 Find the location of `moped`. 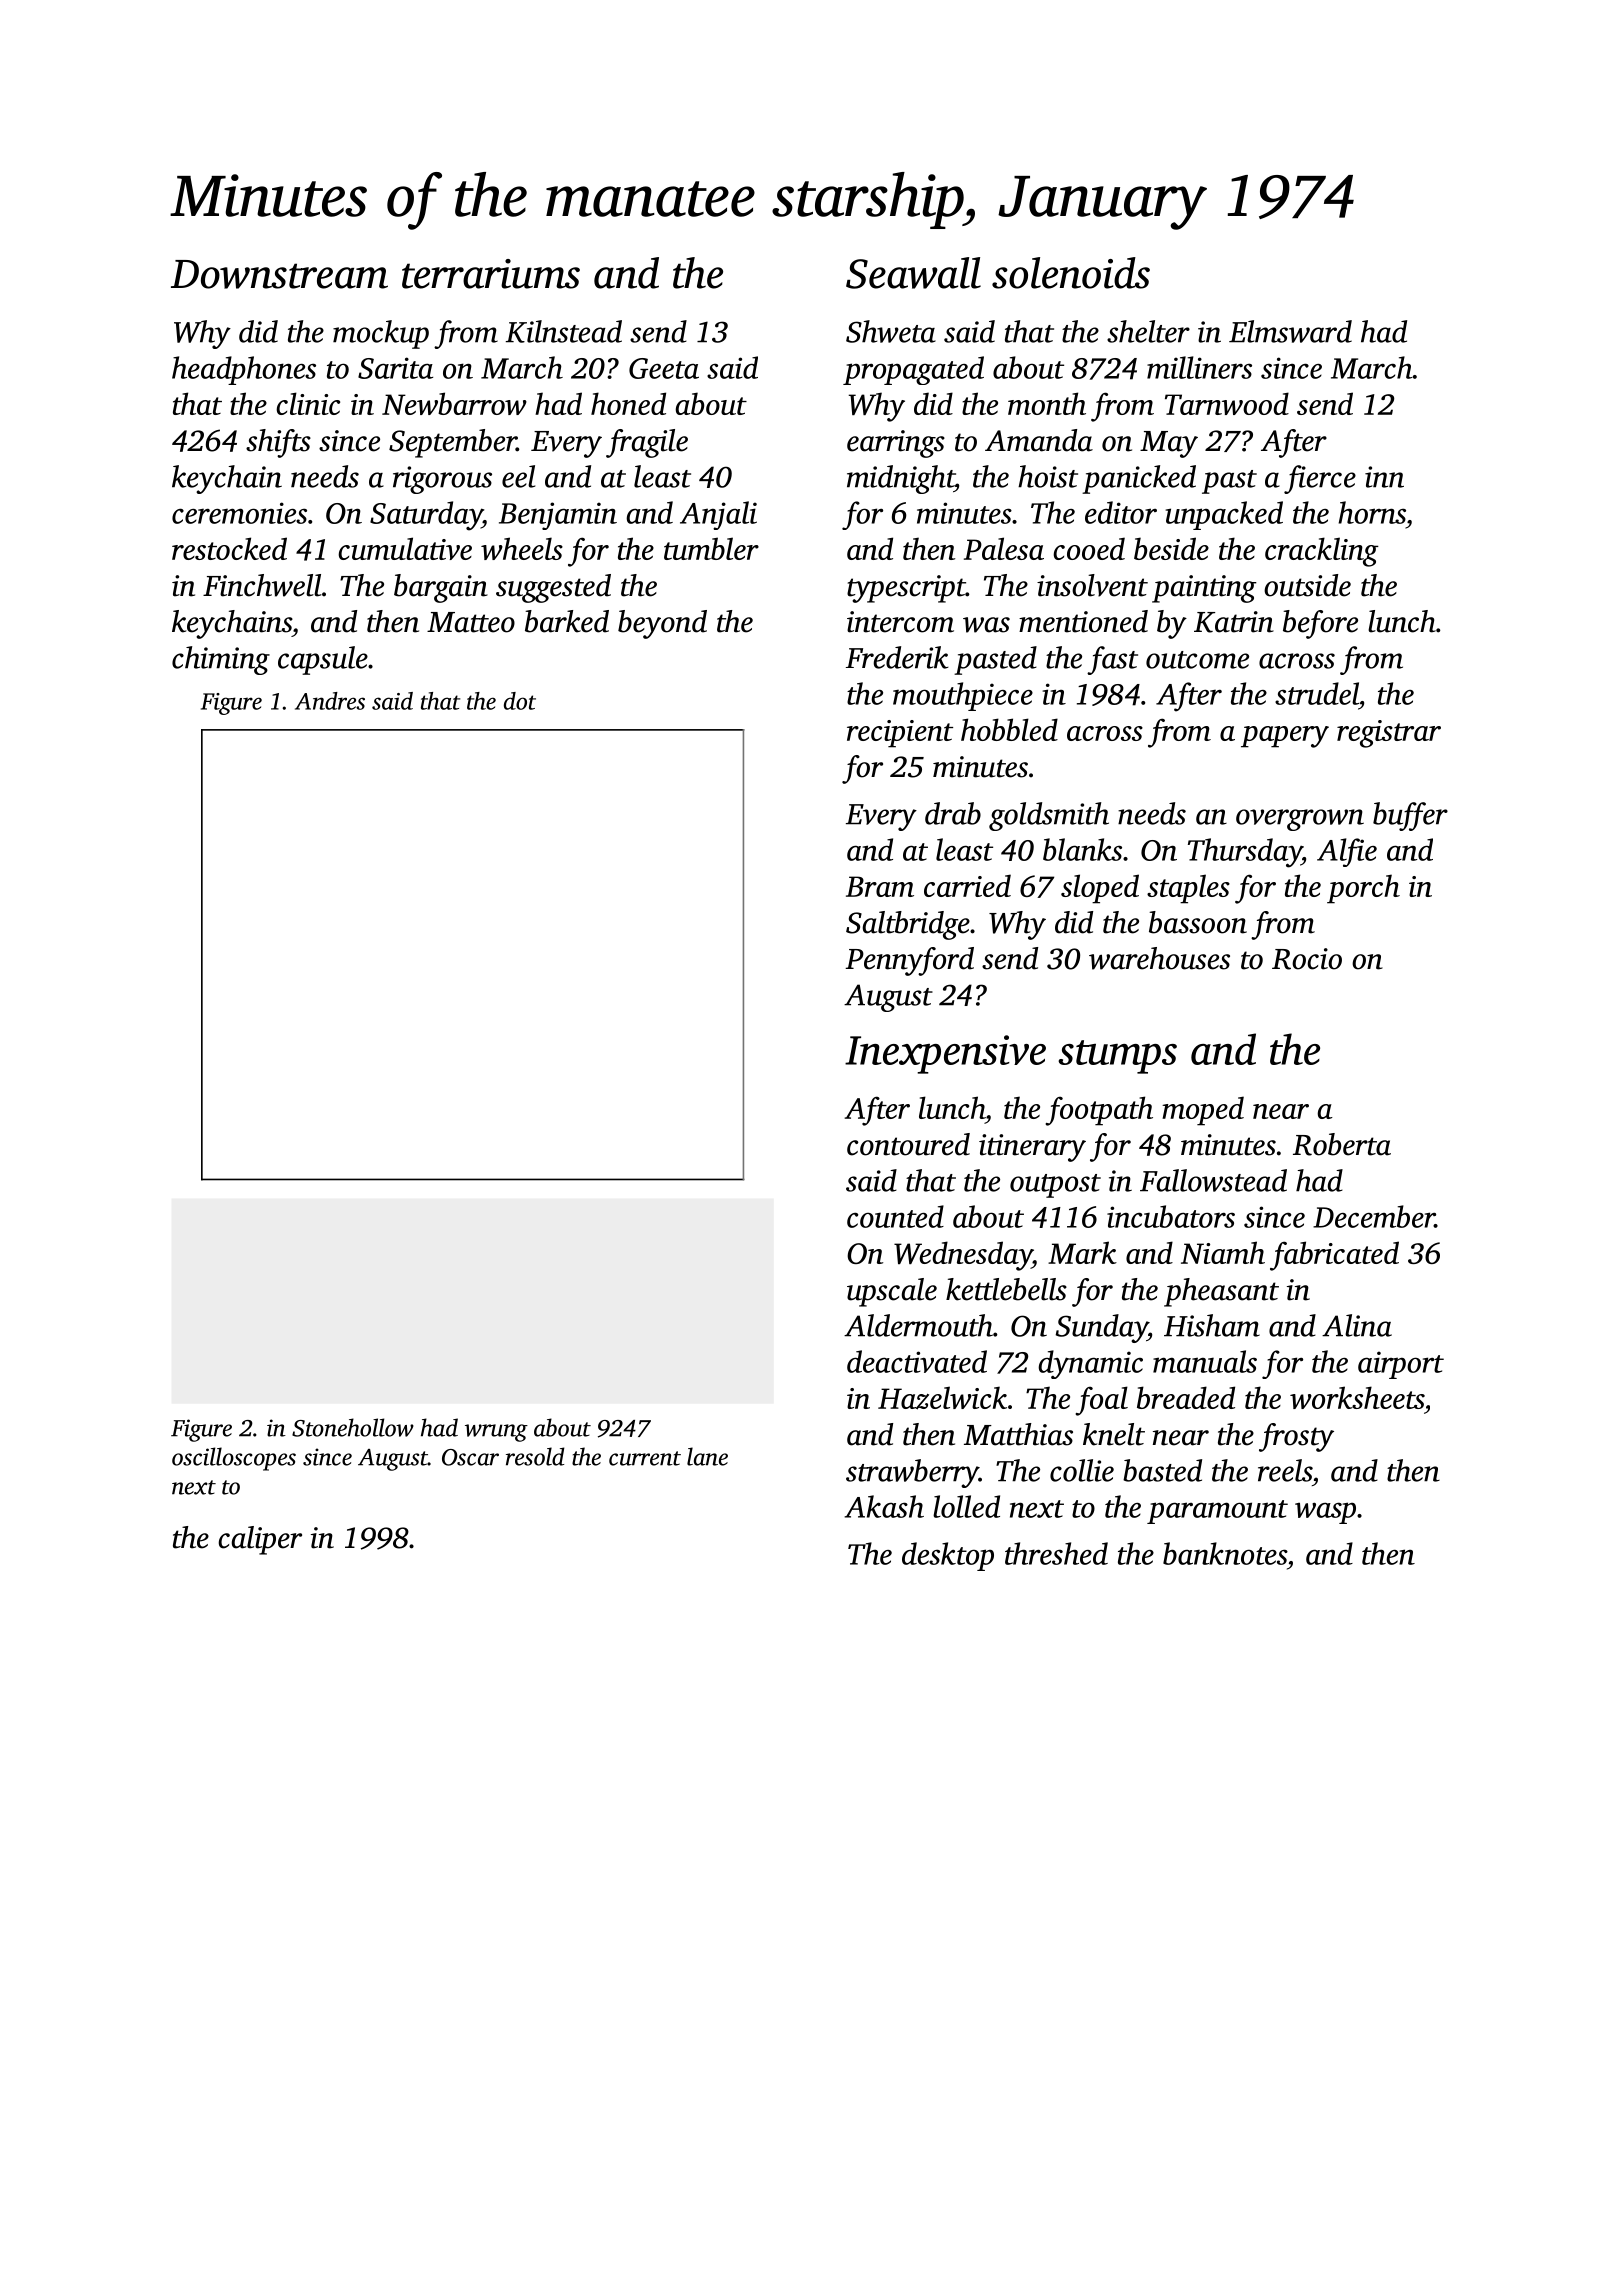

moped is located at coordinates (1203, 1111).
